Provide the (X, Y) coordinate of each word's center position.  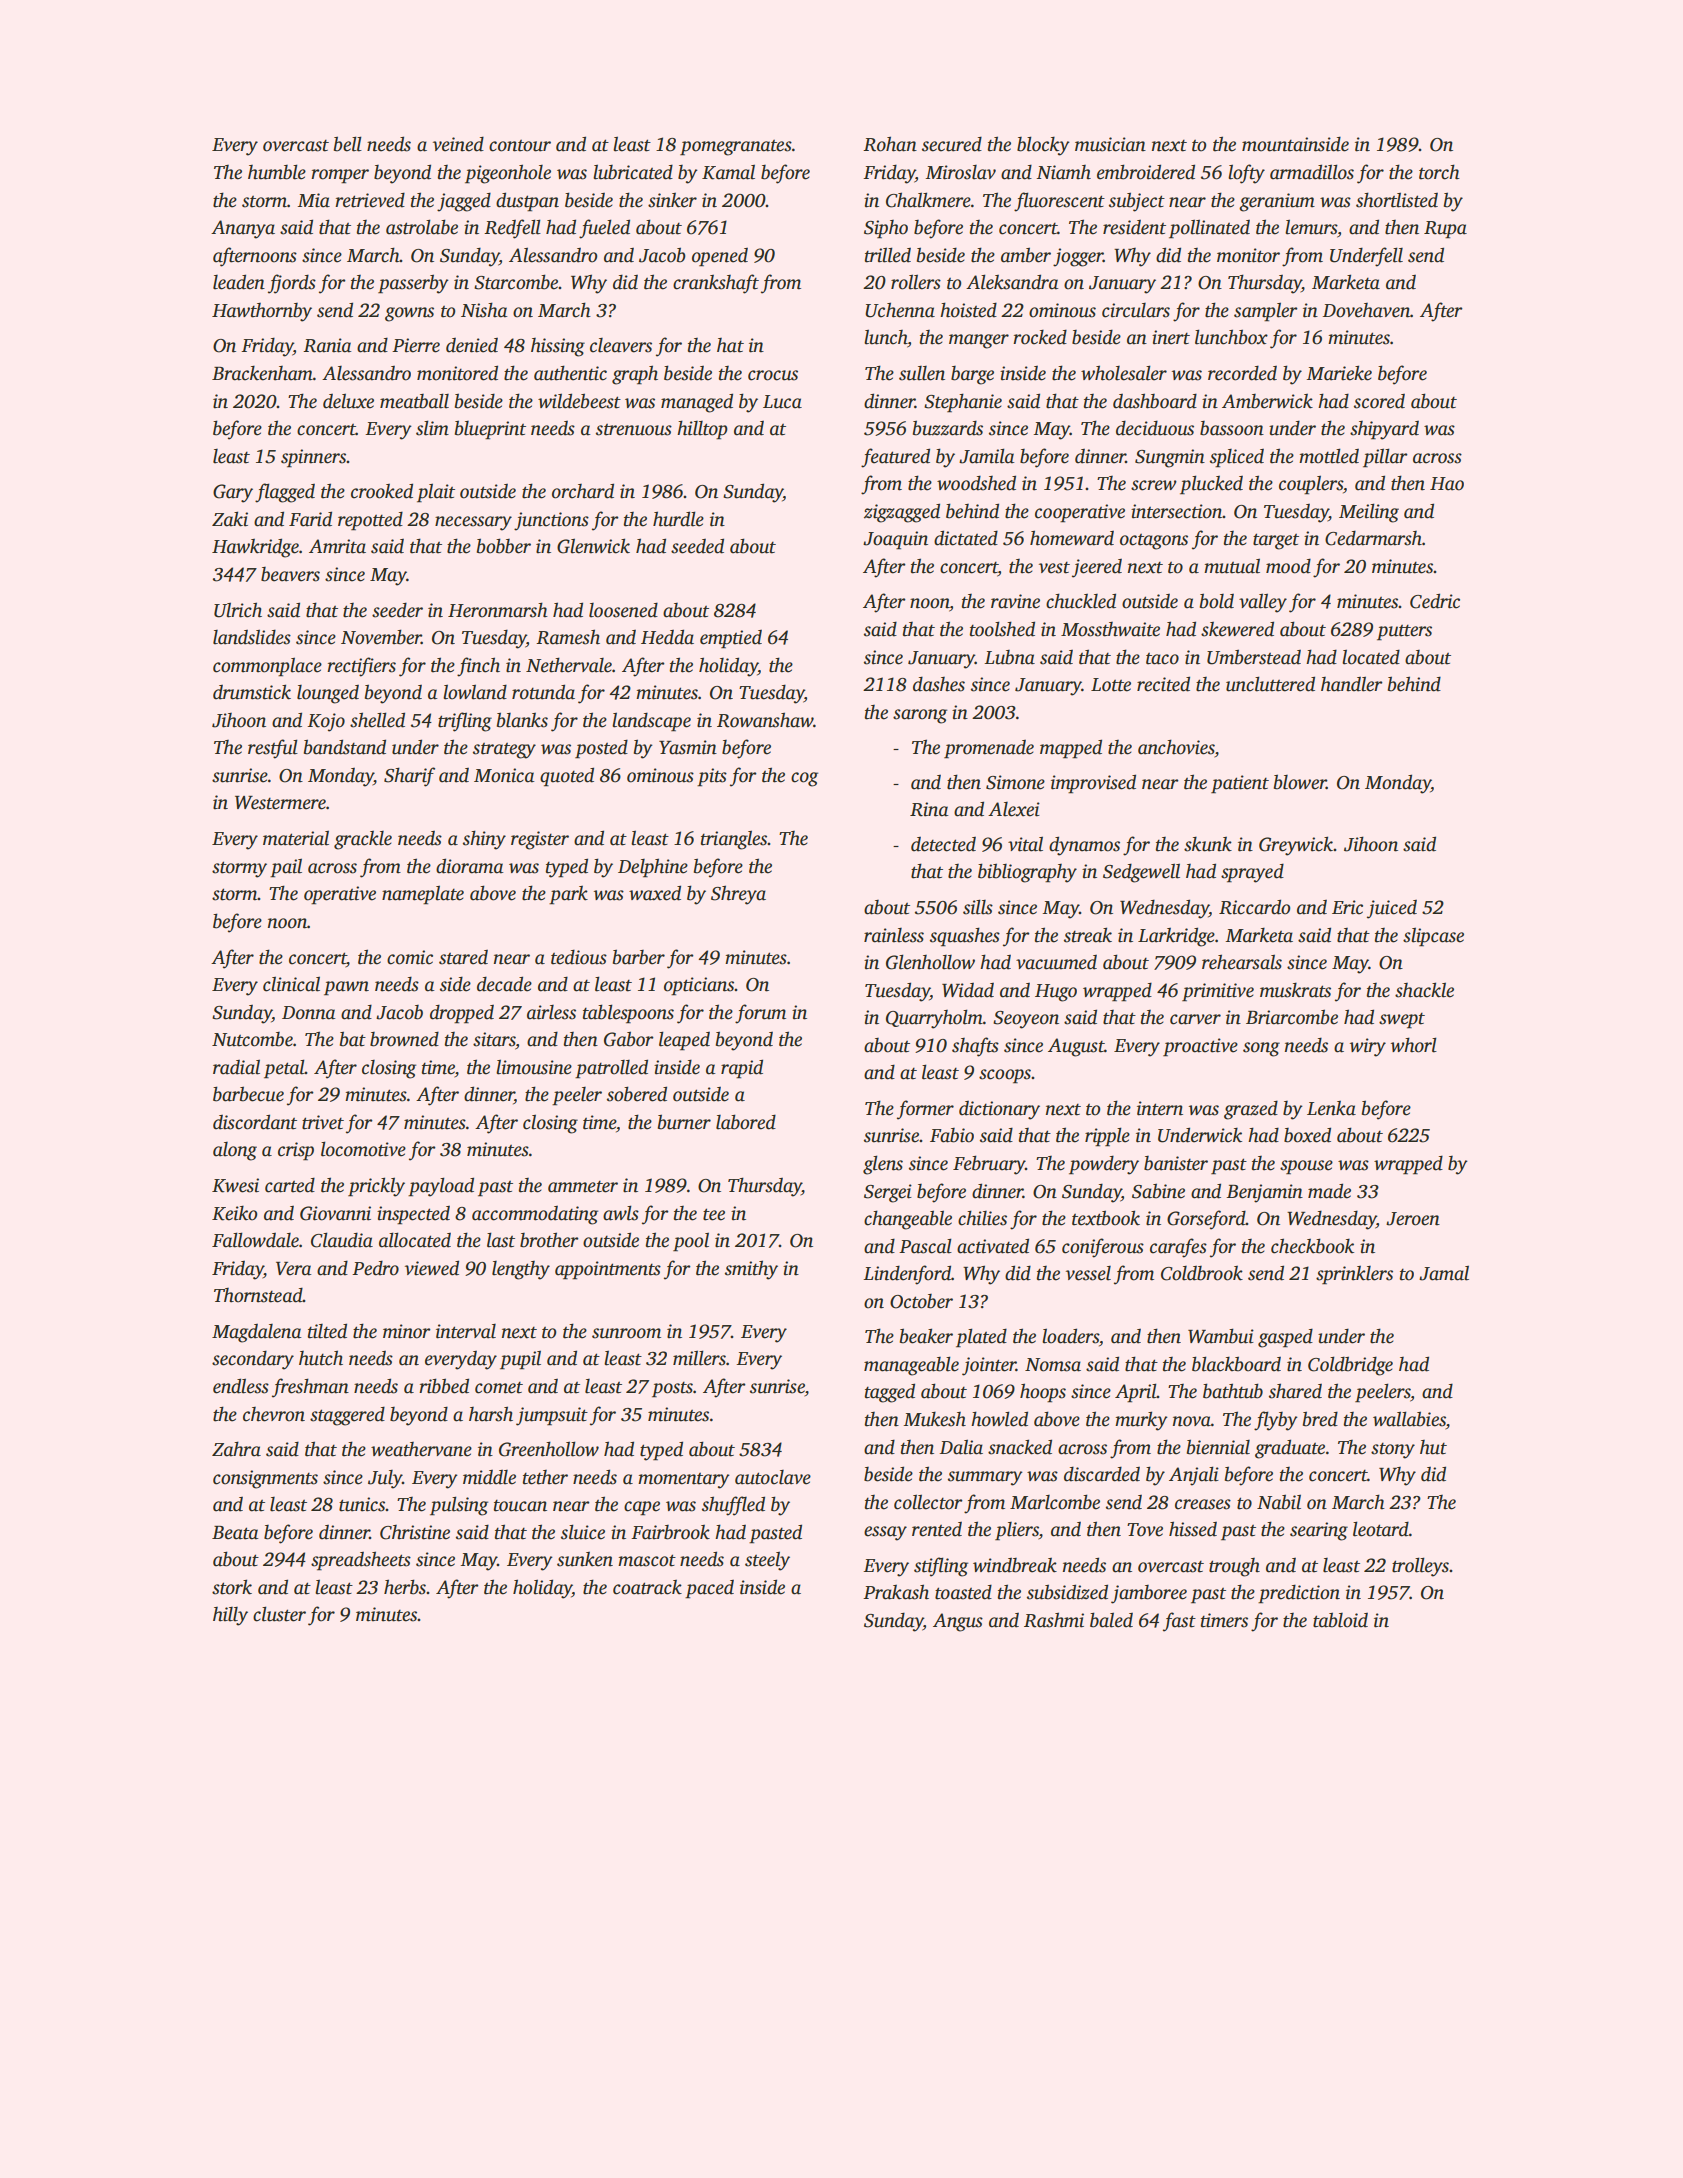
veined (458, 144)
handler (1352, 684)
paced (709, 1589)
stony (1393, 1451)
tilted (327, 1331)
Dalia (961, 1447)
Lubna (1009, 657)
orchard (583, 491)
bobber (504, 546)
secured (952, 144)
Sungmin (1170, 458)
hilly (230, 1616)
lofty (1246, 174)
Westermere (280, 803)
